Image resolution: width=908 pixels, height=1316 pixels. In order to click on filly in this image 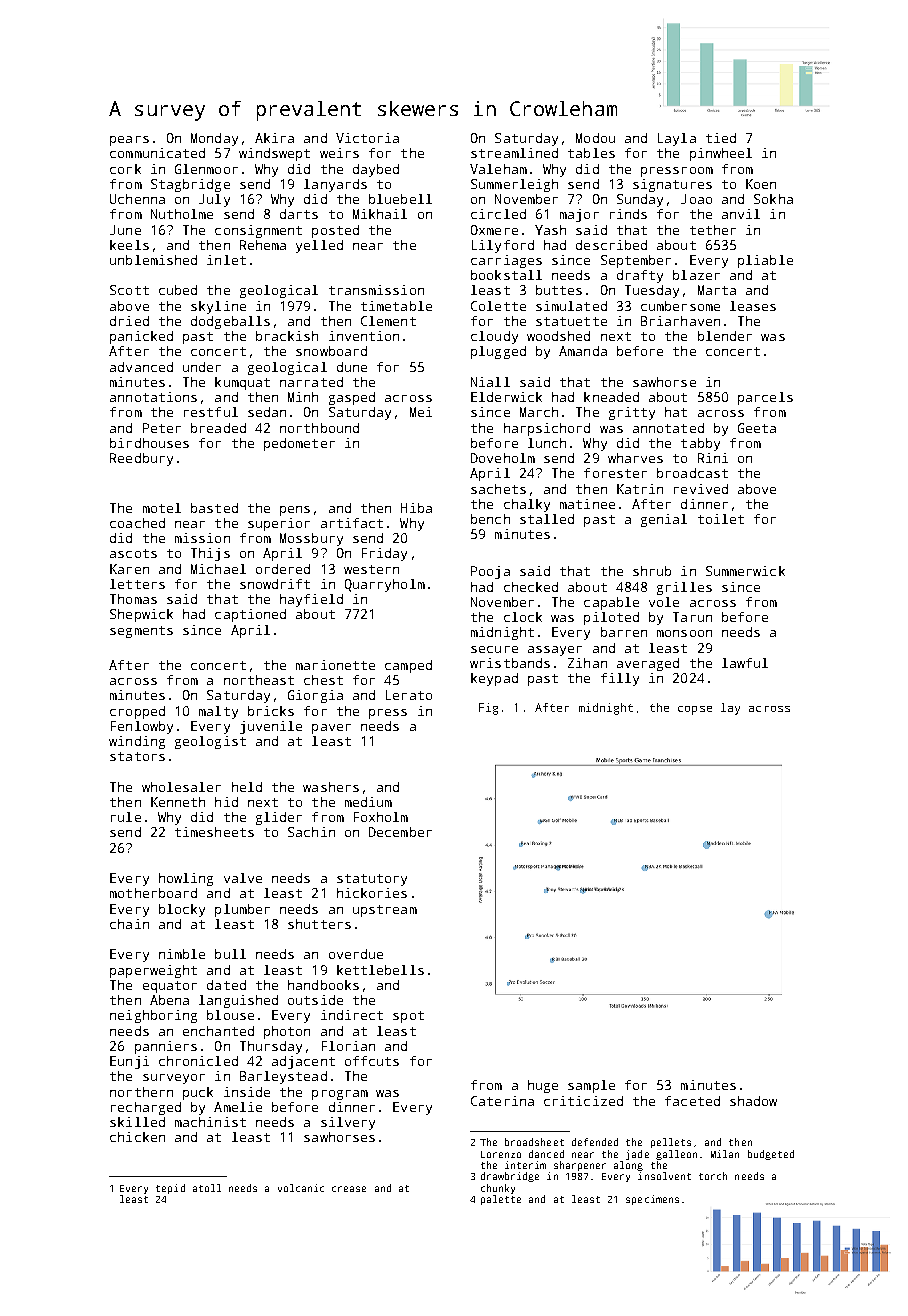, I will do `click(620, 679)`.
